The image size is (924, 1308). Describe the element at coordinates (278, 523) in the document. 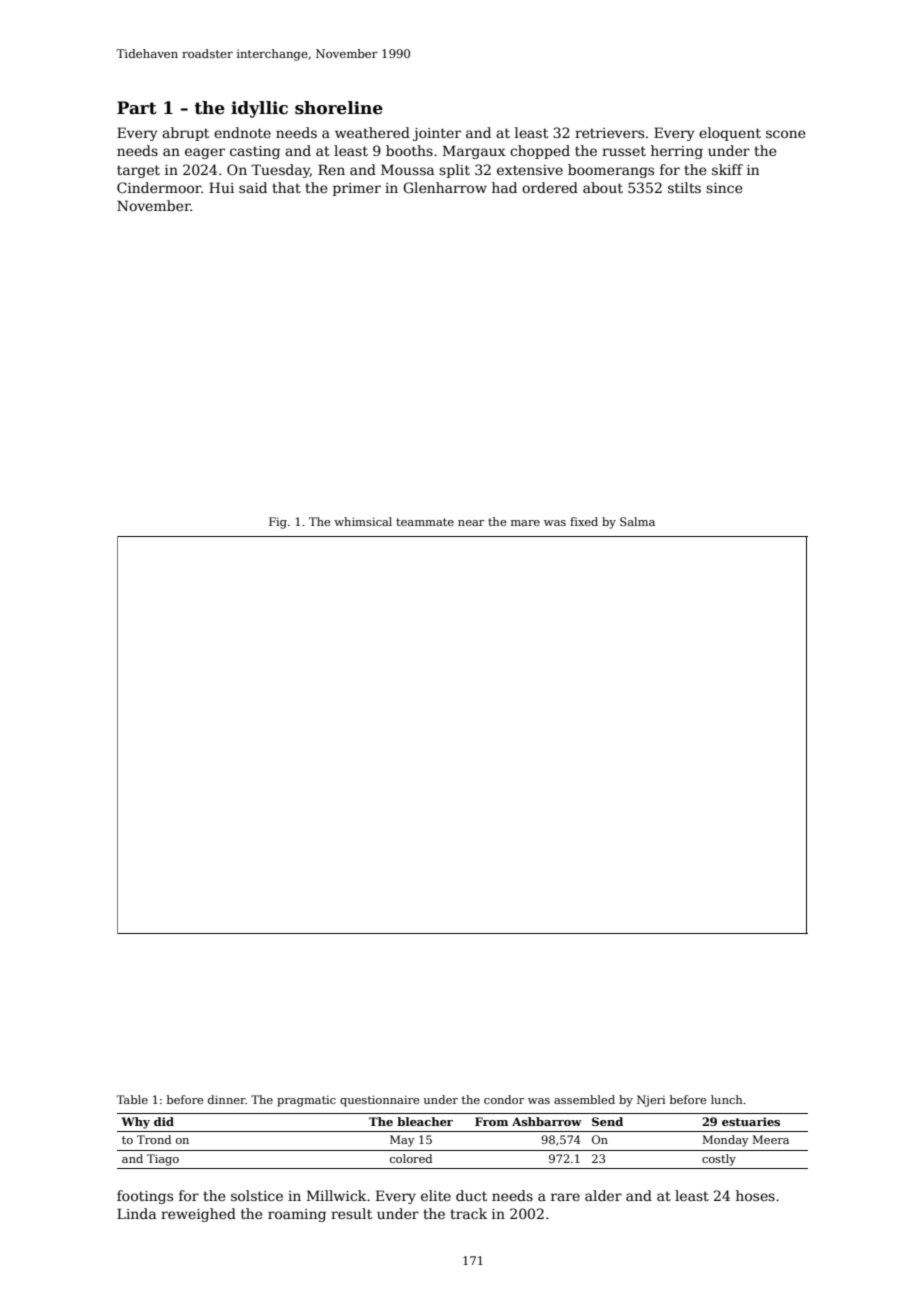

I see `Fig` at that location.
